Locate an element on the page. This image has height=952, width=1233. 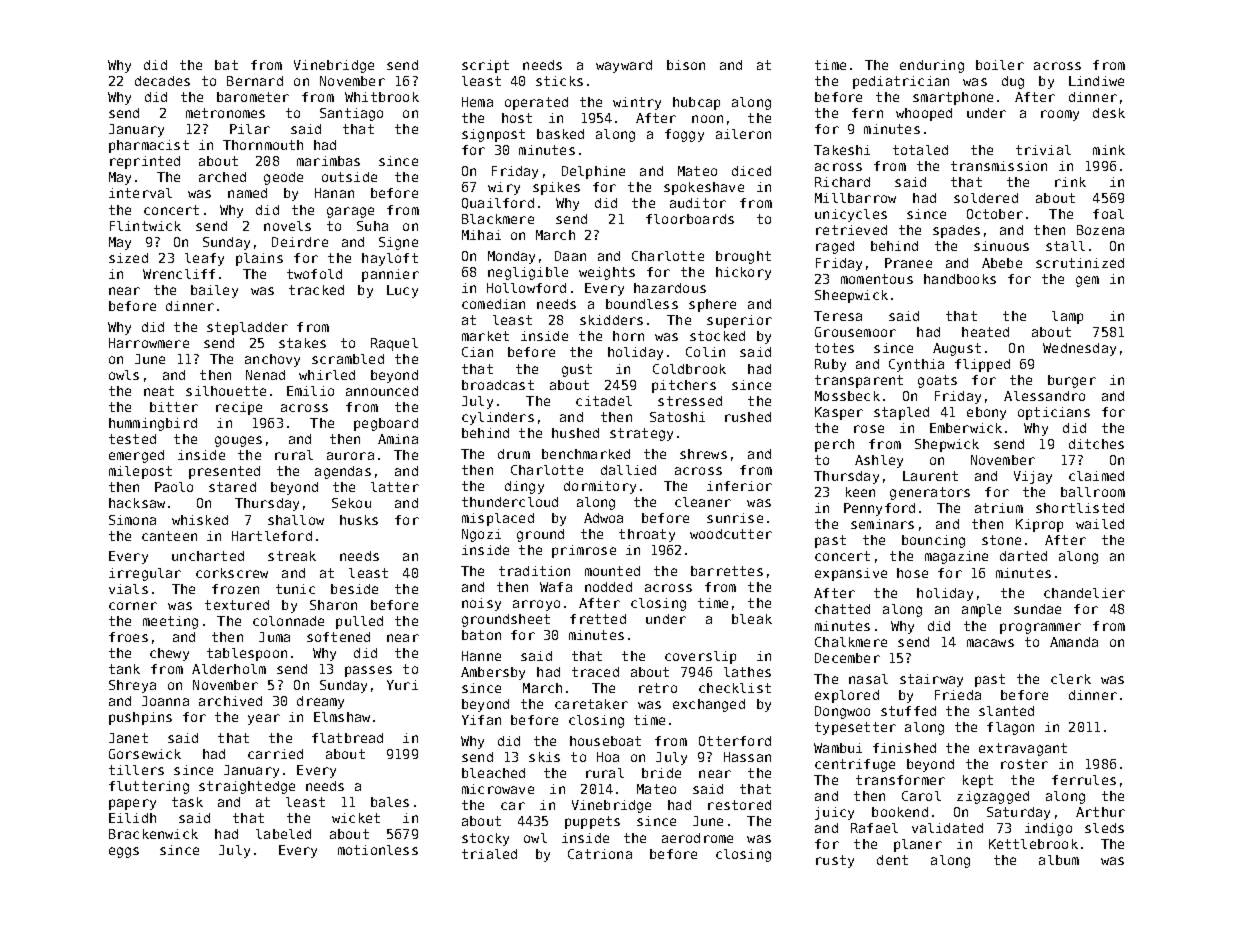
flipped is located at coordinates (982, 365).
